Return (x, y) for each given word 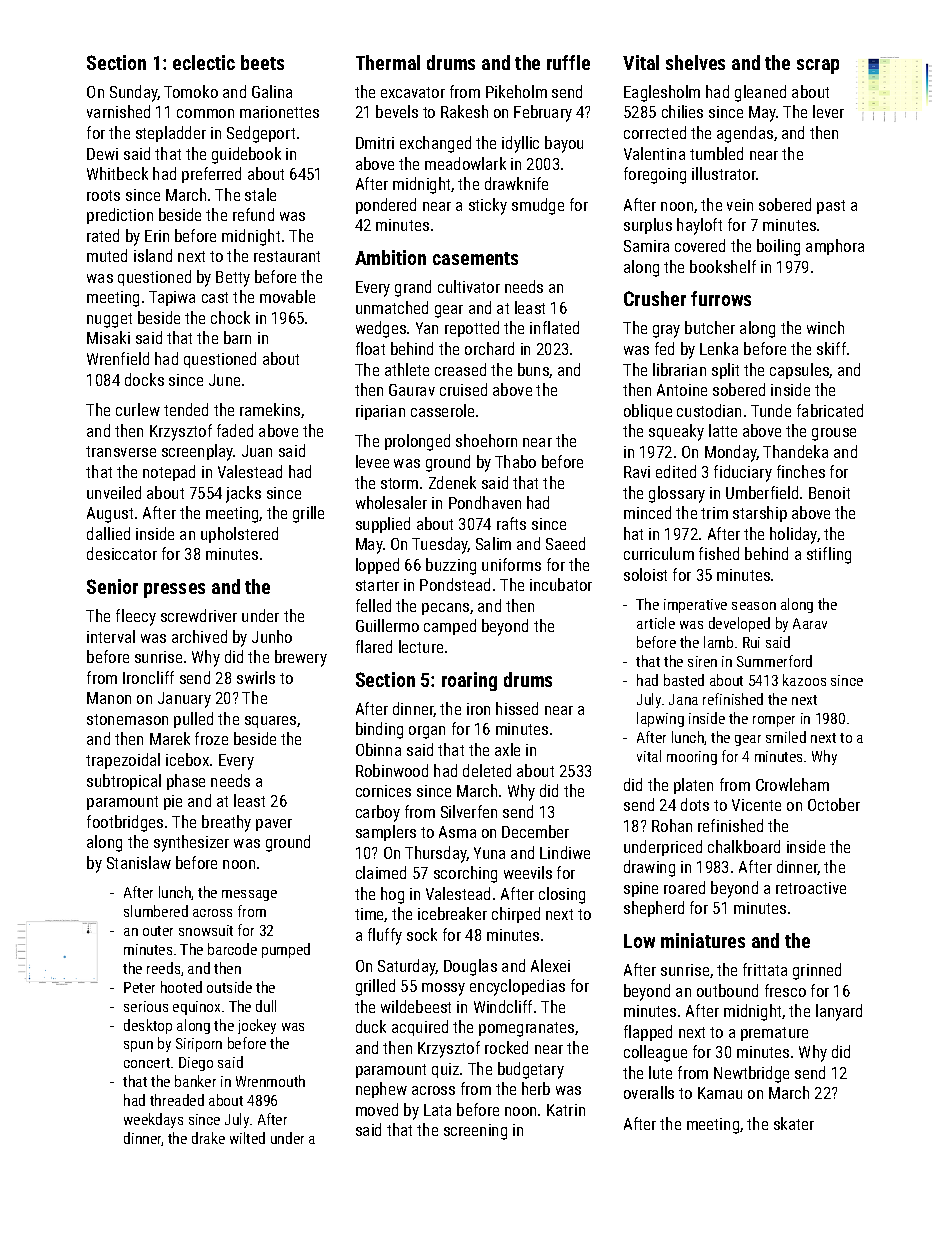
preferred (211, 175)
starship (760, 514)
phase (186, 782)
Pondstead (455, 584)
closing (562, 895)
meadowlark (465, 163)
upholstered (239, 535)
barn (237, 337)
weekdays (153, 1120)
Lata (437, 1110)
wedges (381, 329)
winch (825, 327)
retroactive (811, 888)
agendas (745, 134)
